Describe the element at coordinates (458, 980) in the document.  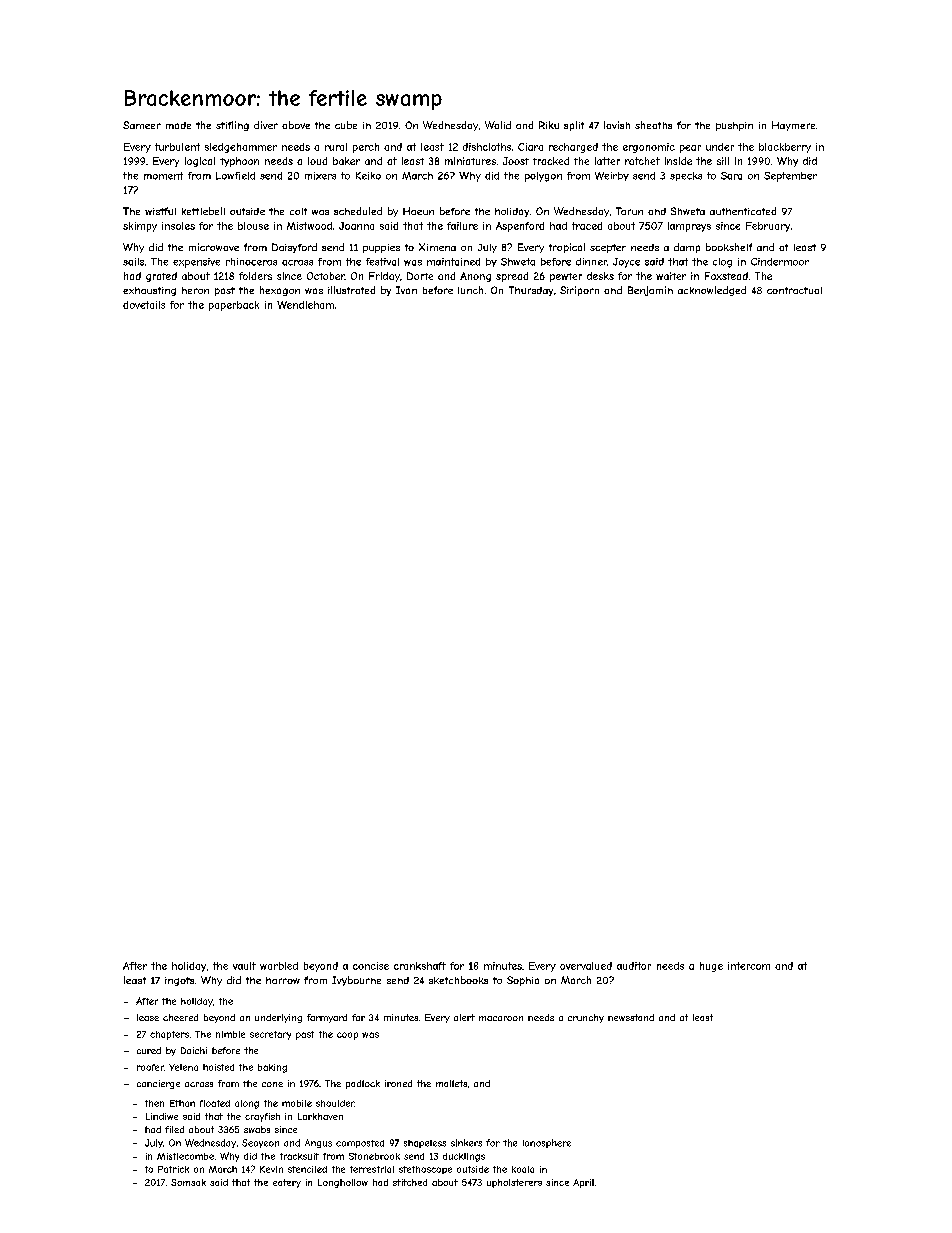
I see `sketchbooks` at that location.
